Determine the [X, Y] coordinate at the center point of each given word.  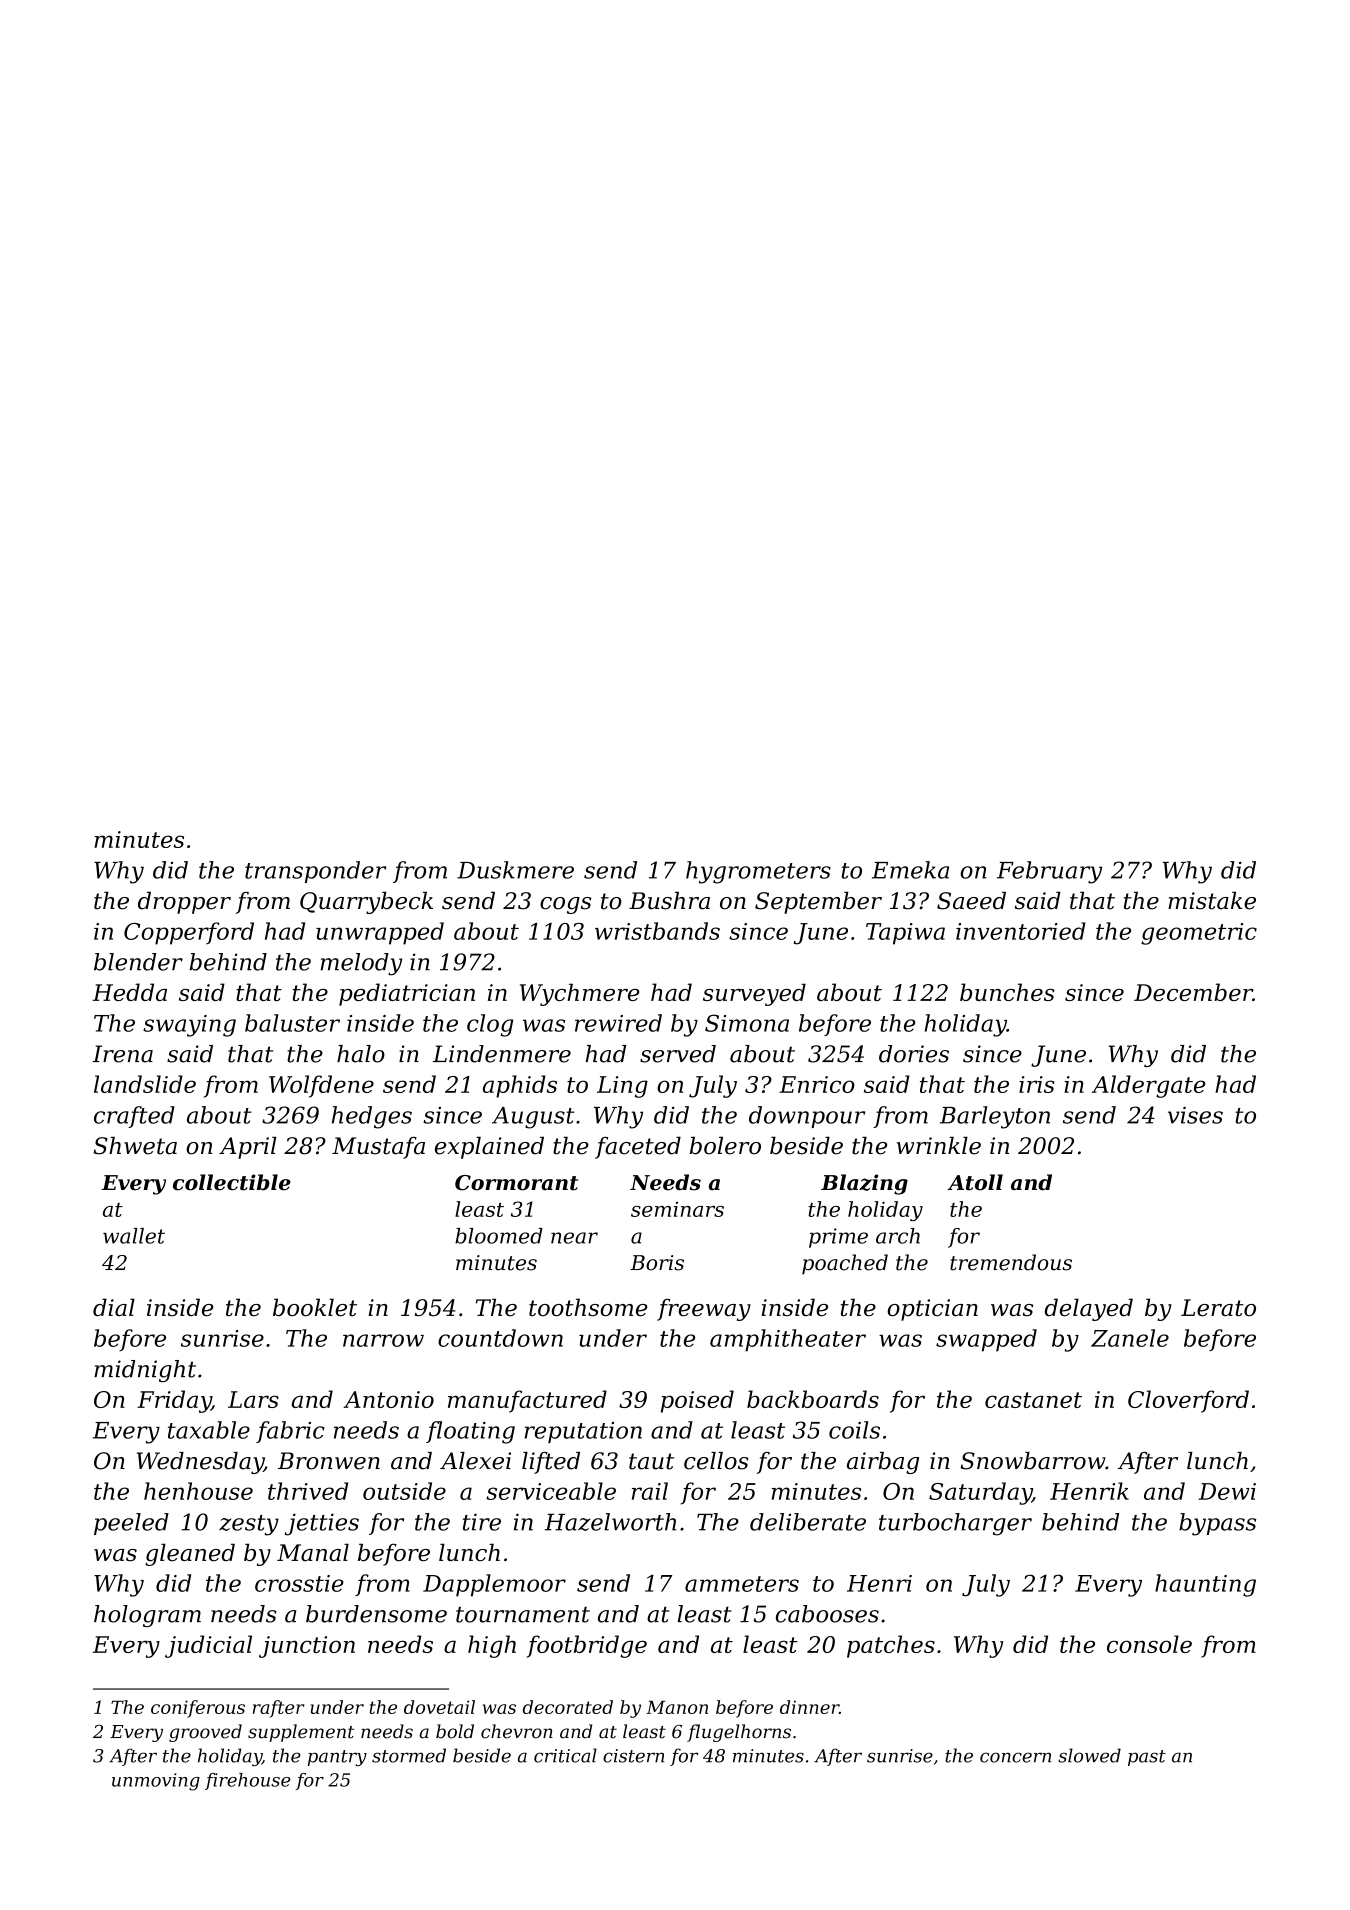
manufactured [527, 1401]
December [1193, 992]
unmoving [156, 1782]
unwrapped [380, 933]
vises [1195, 1115]
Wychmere [579, 994]
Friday [174, 1401]
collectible [232, 1182]
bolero [725, 1146]
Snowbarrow [1033, 1461]
